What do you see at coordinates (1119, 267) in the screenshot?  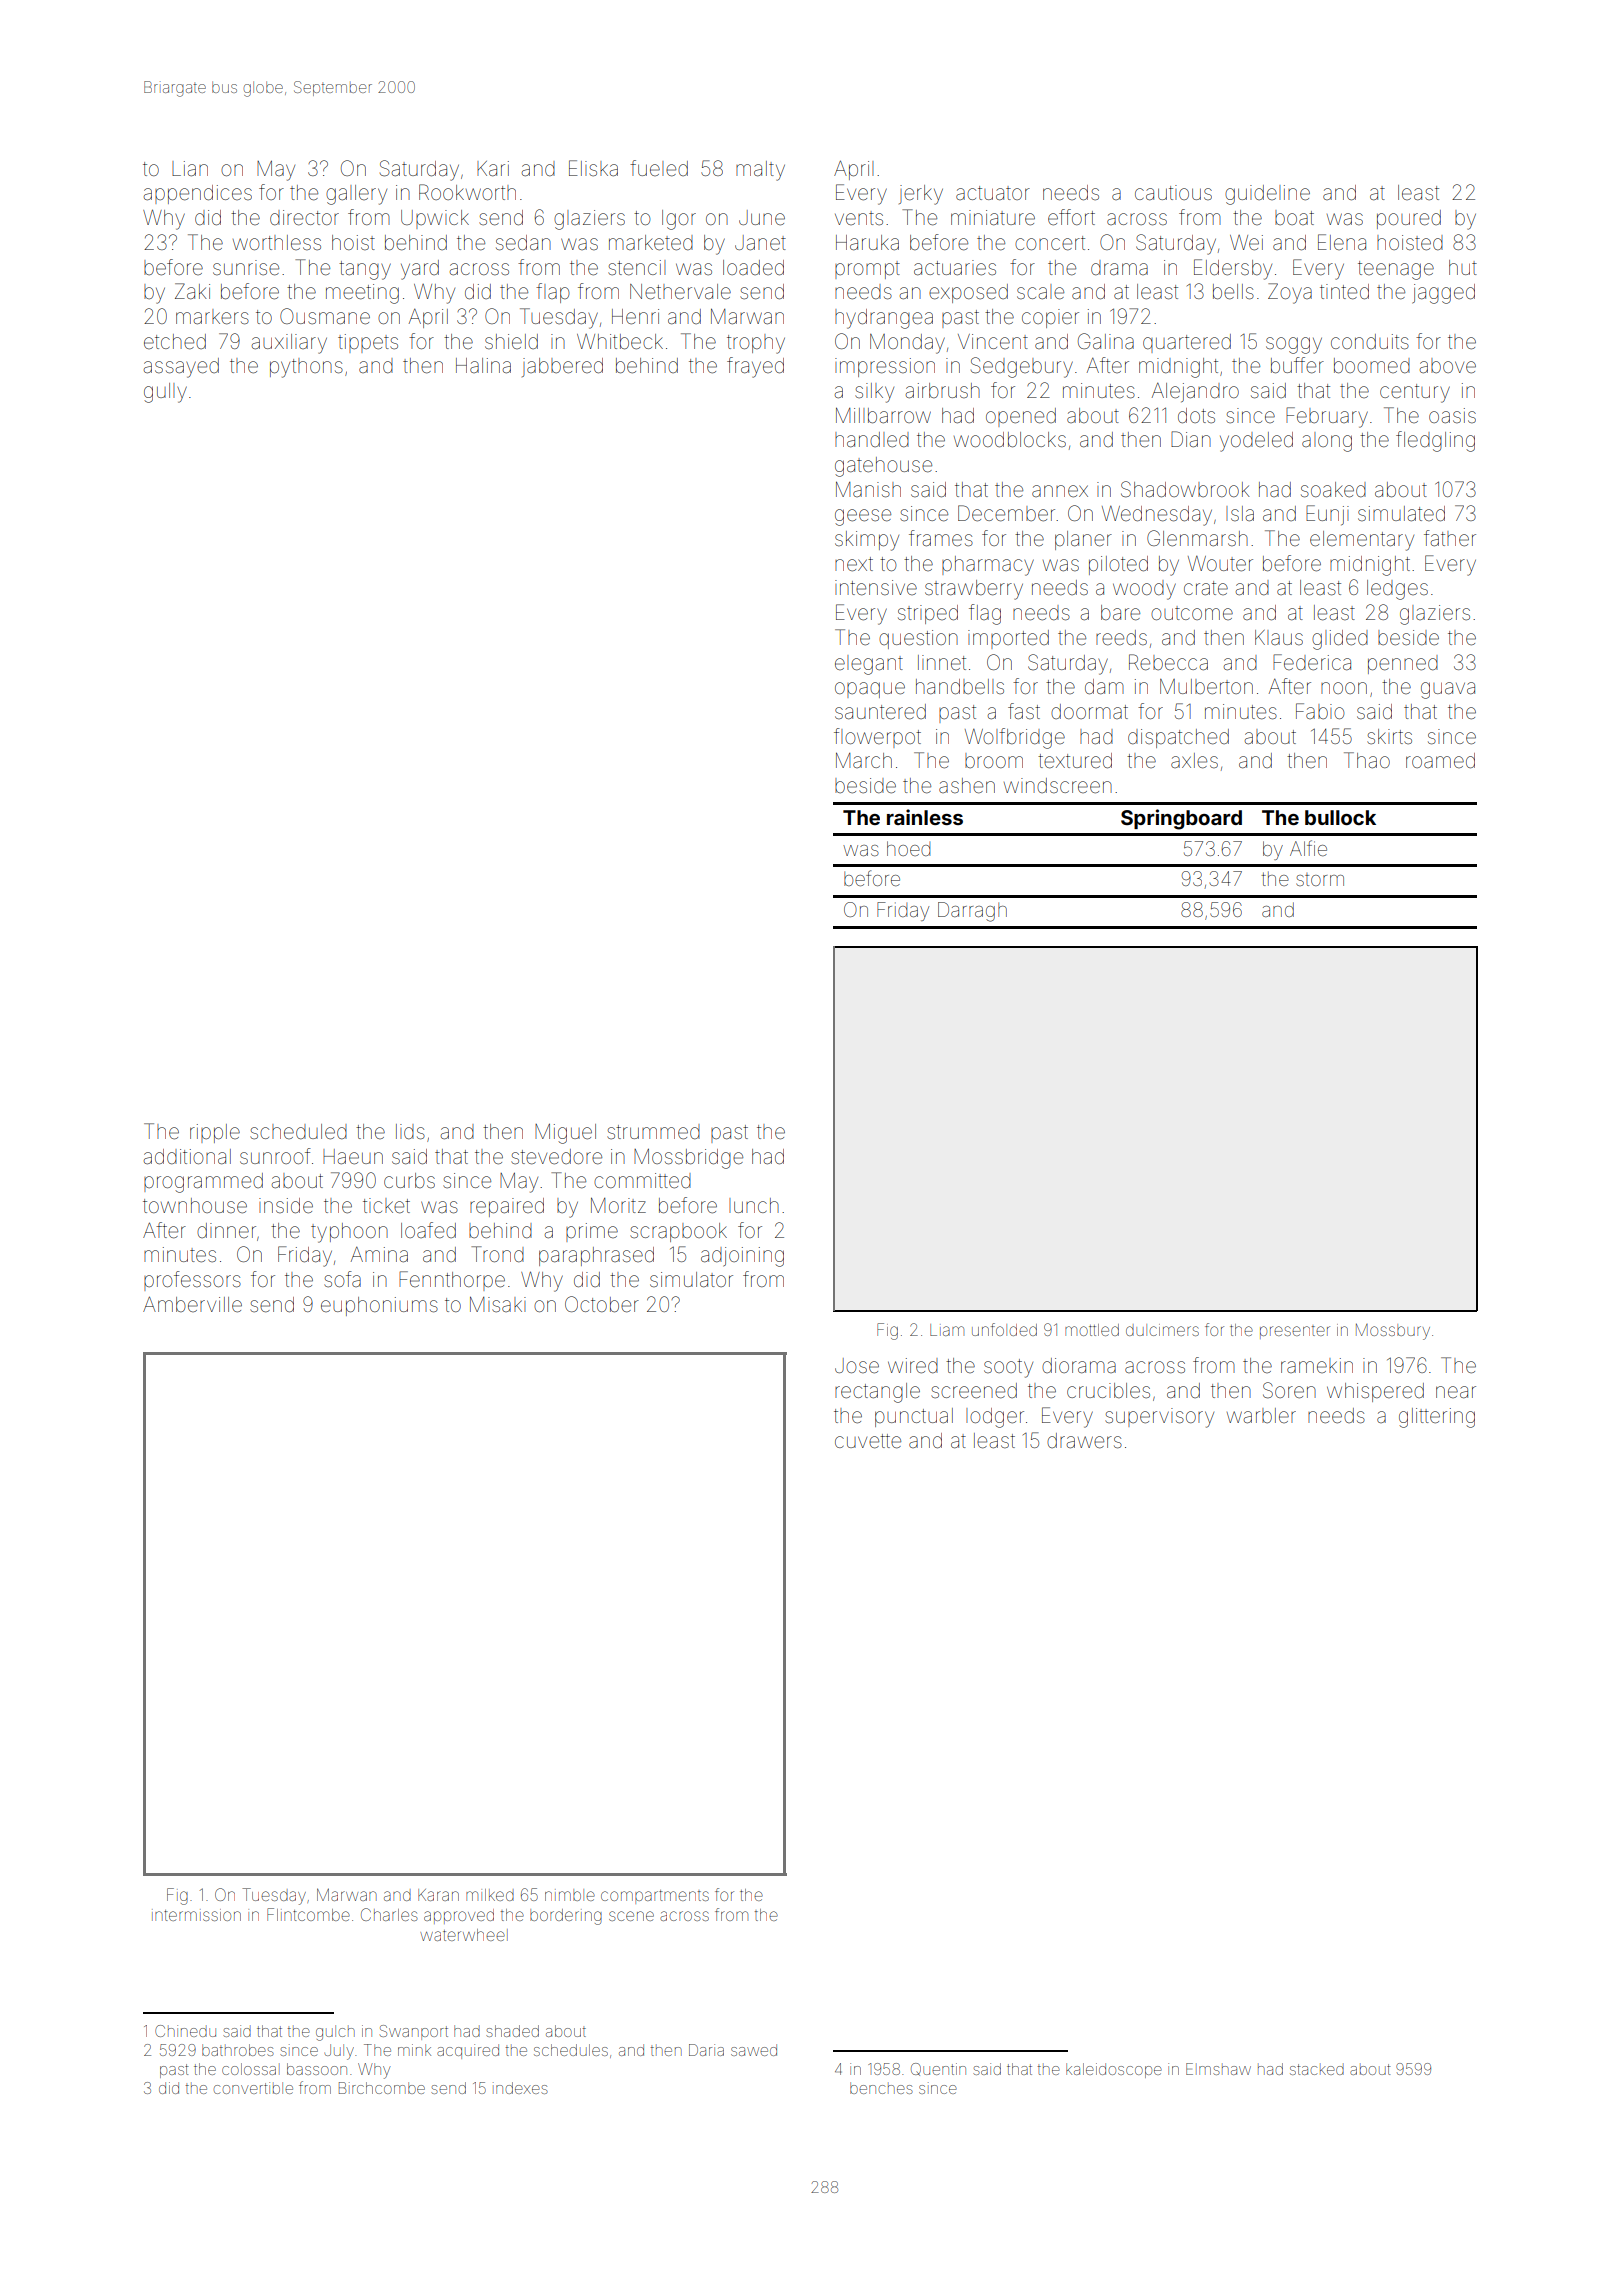 I see `drama` at bounding box center [1119, 267].
